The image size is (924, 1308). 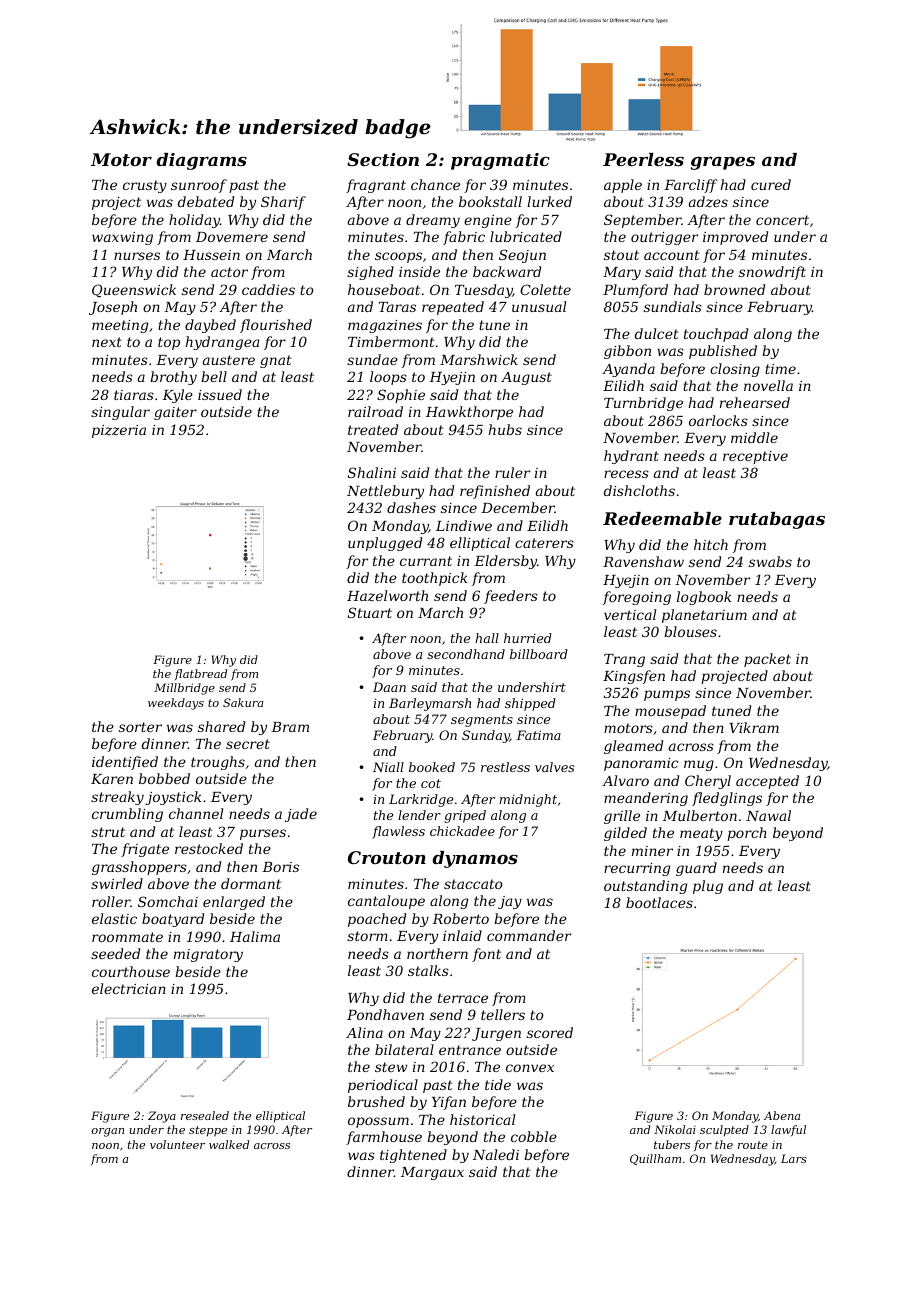 I want to click on Nettlebury, so click(x=385, y=492).
